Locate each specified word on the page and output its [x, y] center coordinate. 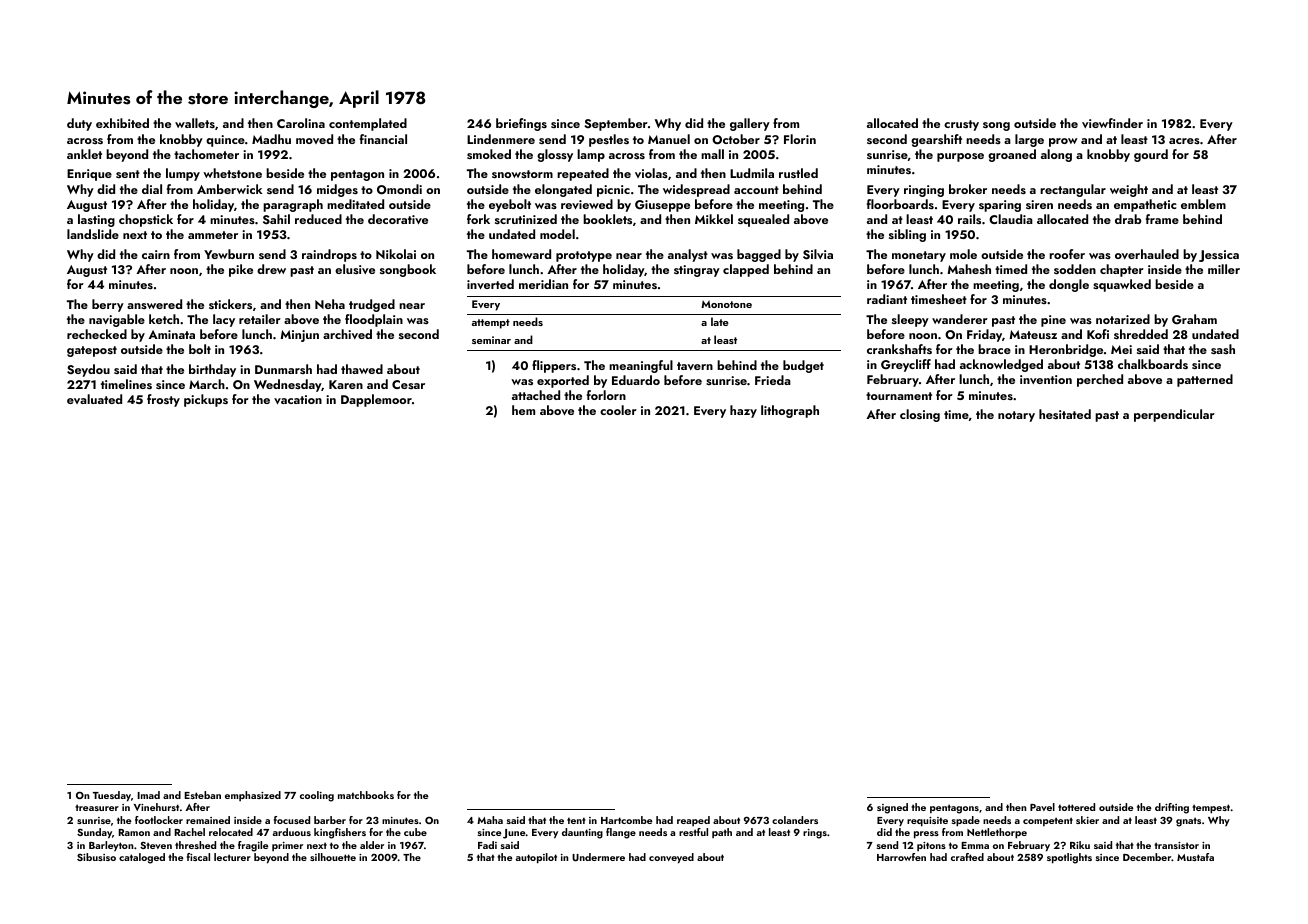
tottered [1076, 807]
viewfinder [1112, 123]
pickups [206, 400]
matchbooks [366, 795]
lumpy [183, 174]
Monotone [726, 304]
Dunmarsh [283, 369]
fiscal [198, 857]
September [616, 124]
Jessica [1219, 256]
